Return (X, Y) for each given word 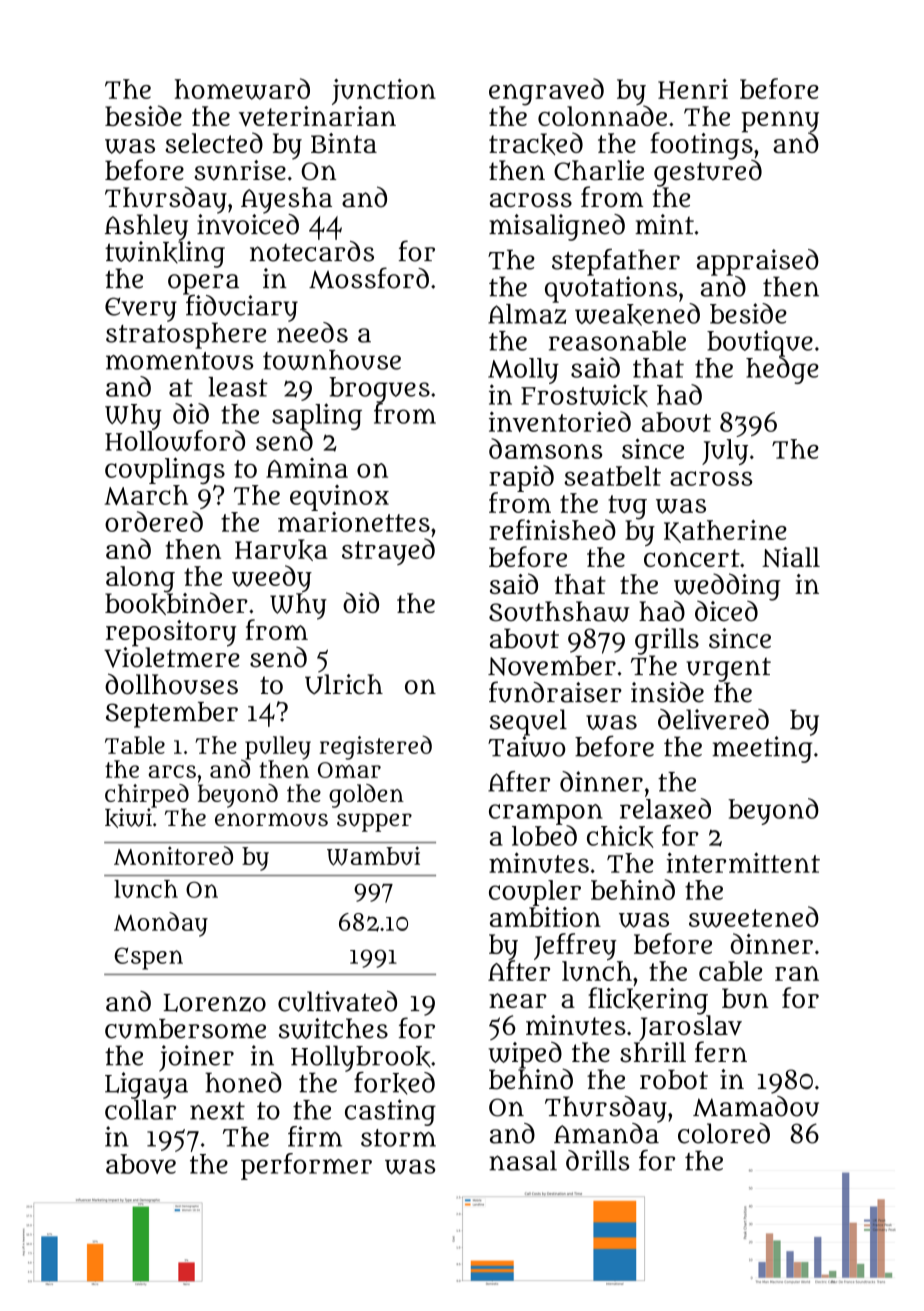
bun (745, 998)
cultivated (337, 1001)
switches (333, 1028)
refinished (552, 529)
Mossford (369, 278)
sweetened (754, 917)
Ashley (146, 227)
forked (394, 1083)
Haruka (281, 550)
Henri (693, 89)
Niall (791, 557)
